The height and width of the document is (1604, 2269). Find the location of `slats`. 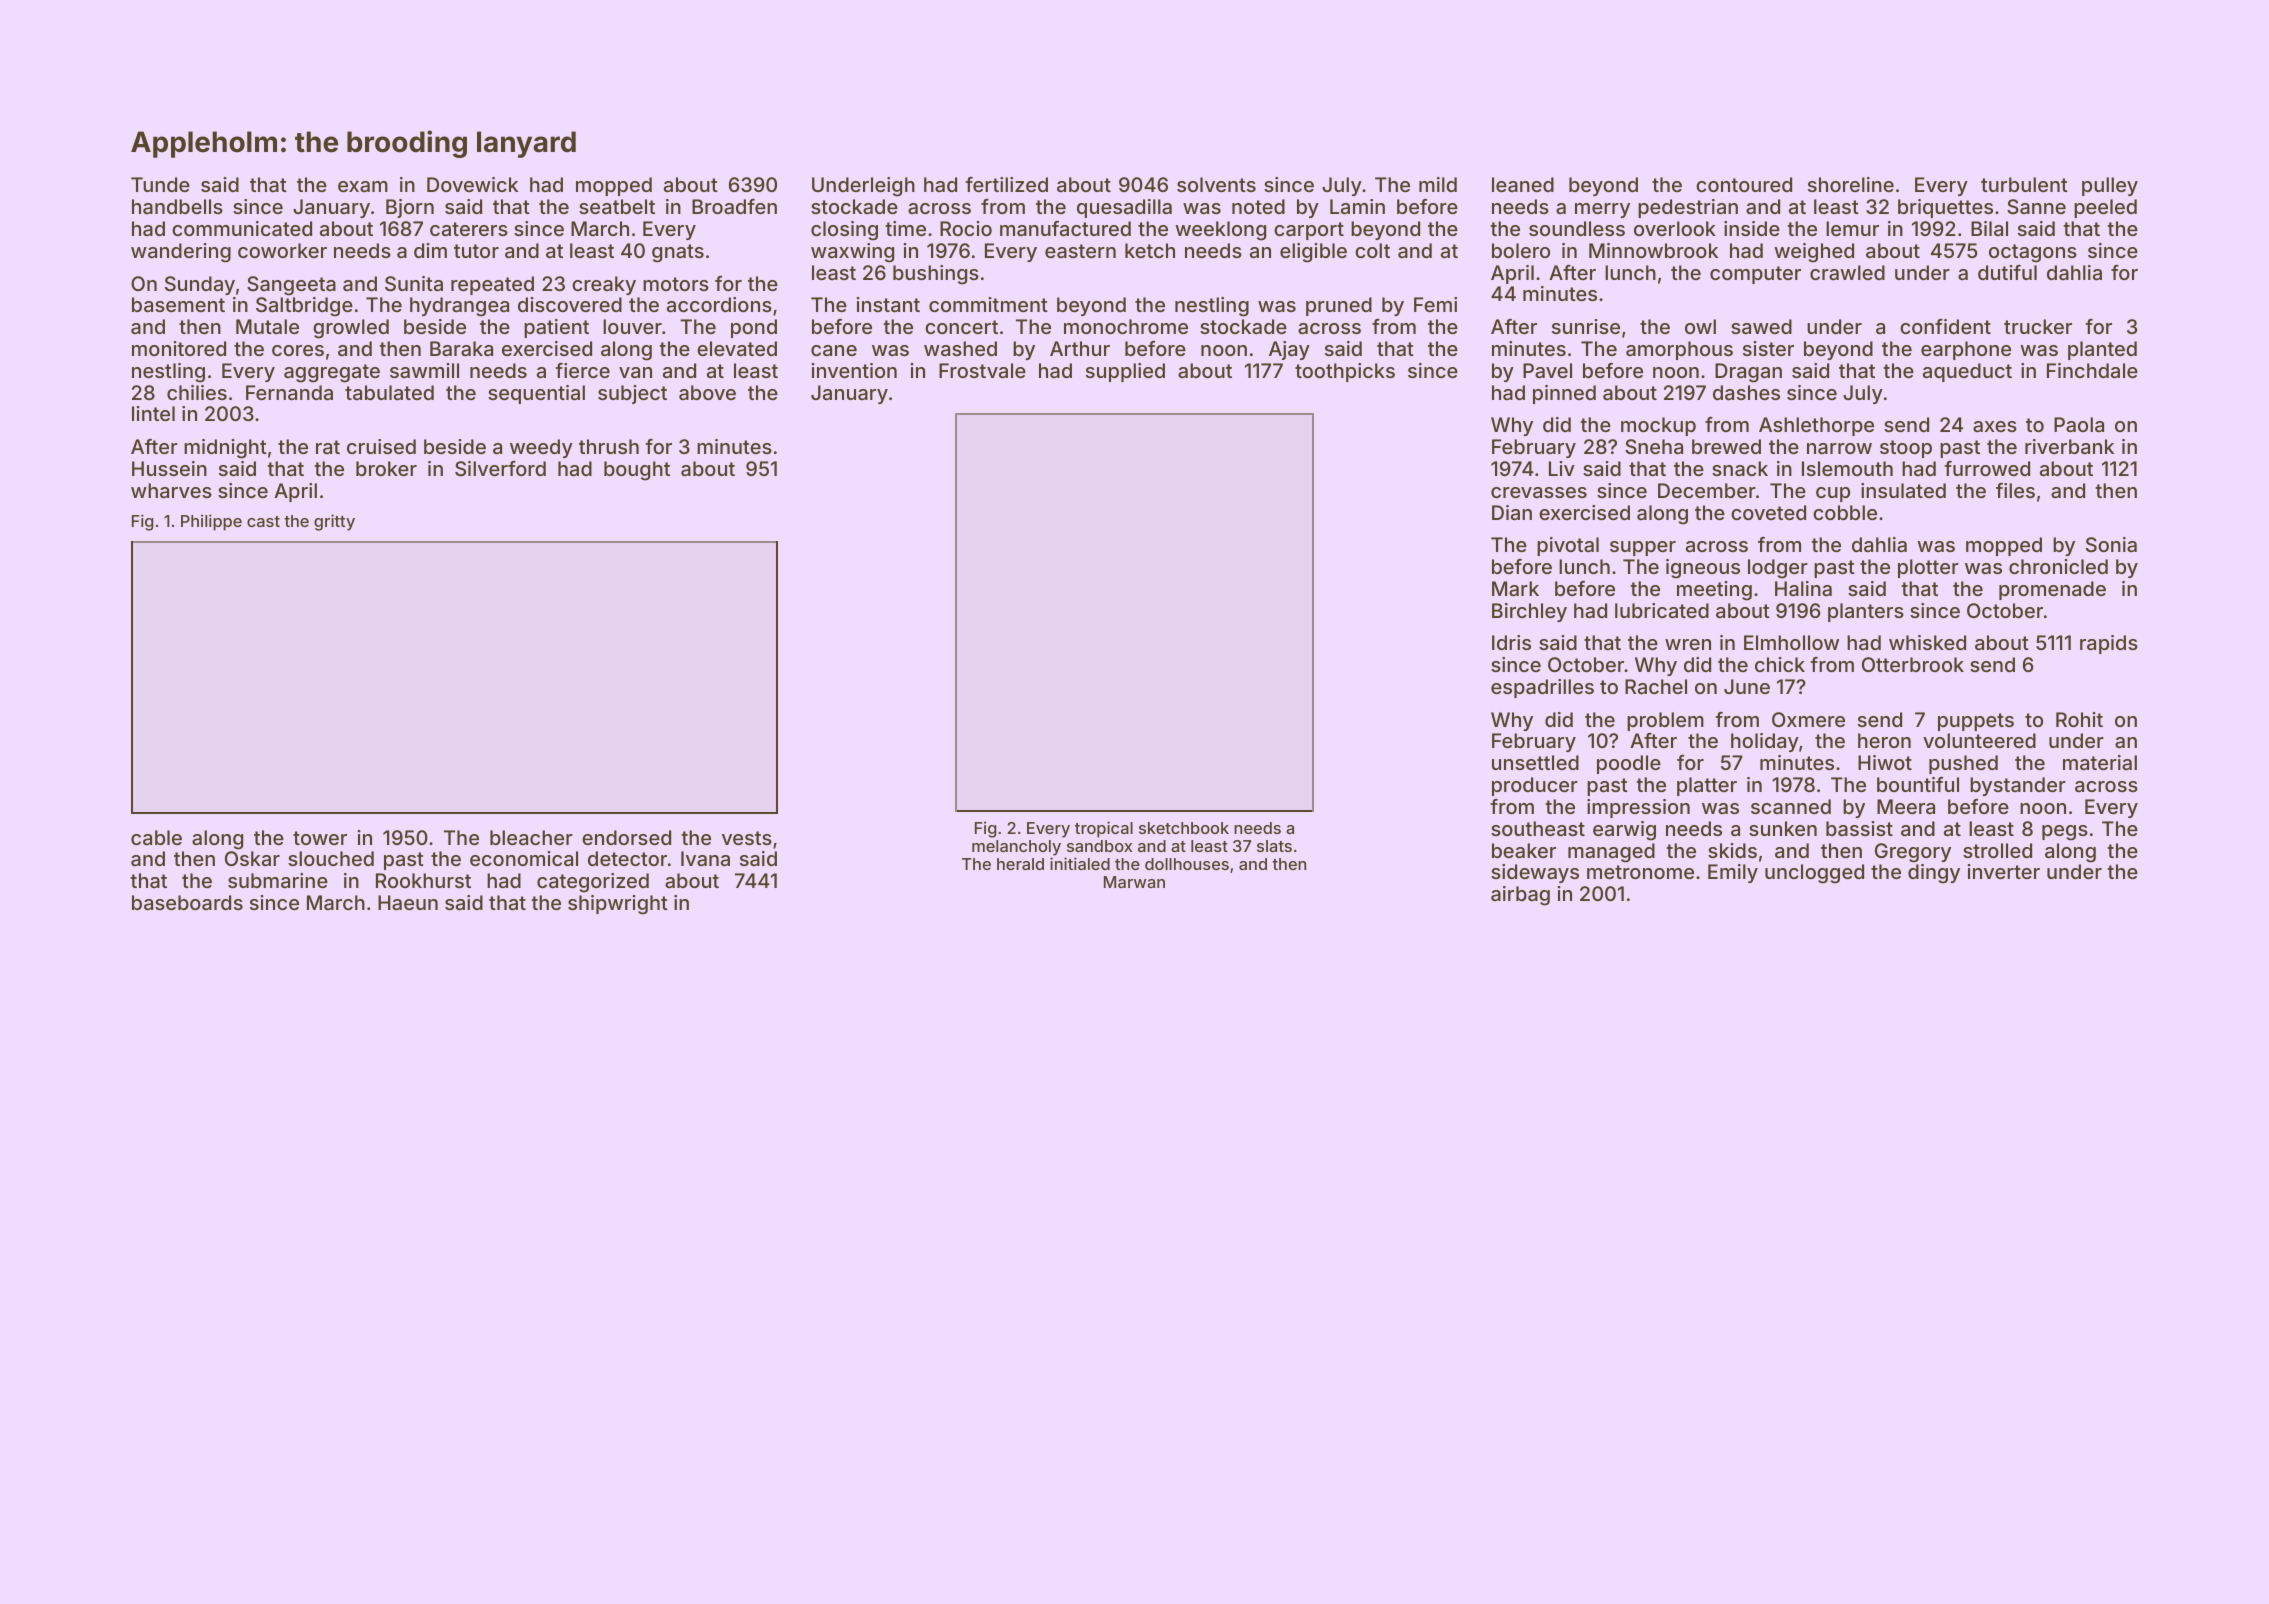

slats is located at coordinates (1274, 846).
